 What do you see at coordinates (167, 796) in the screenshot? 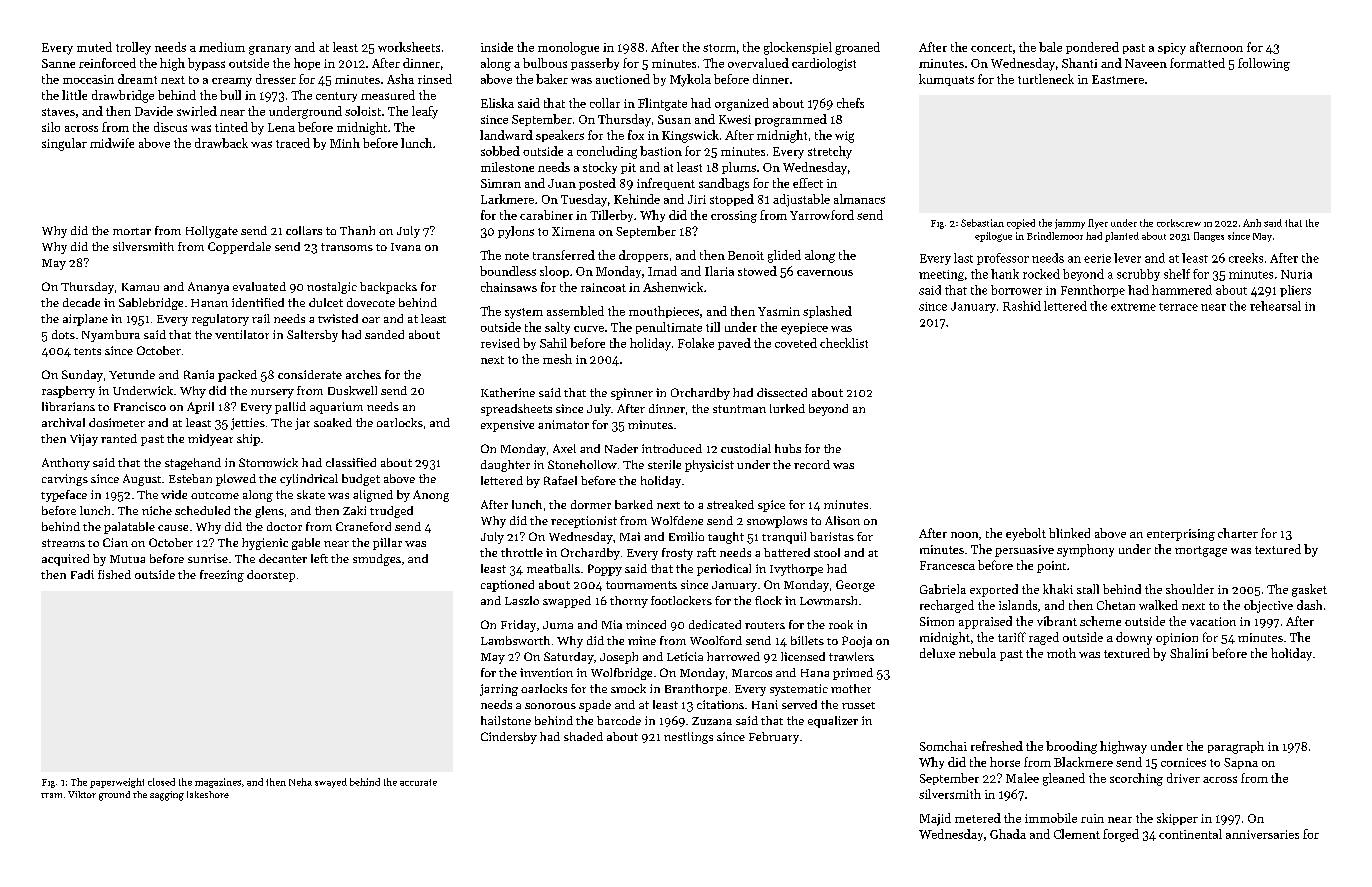
I see `sagging` at bounding box center [167, 796].
